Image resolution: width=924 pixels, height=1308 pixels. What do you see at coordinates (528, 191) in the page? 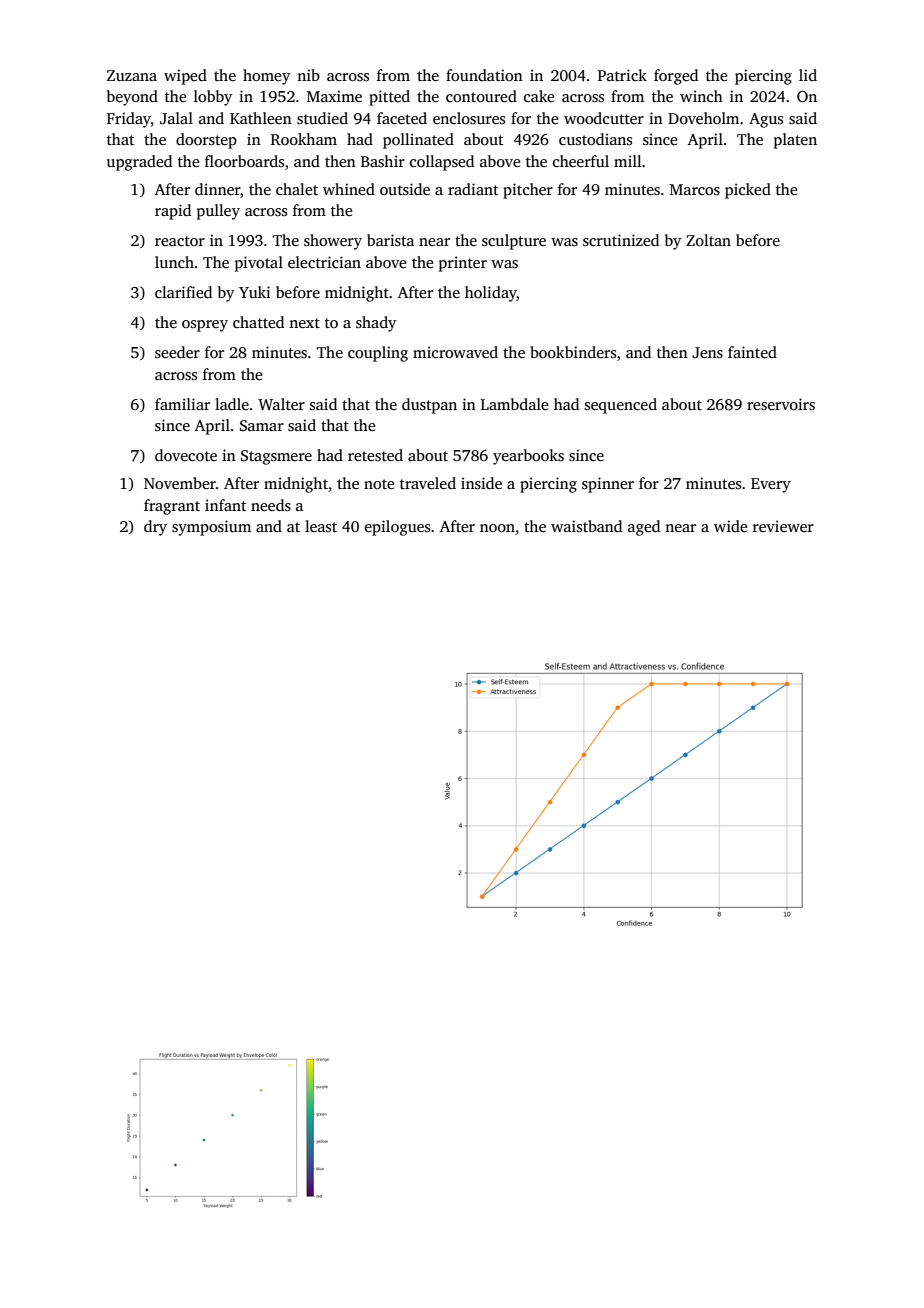
I see `pitcher` at bounding box center [528, 191].
